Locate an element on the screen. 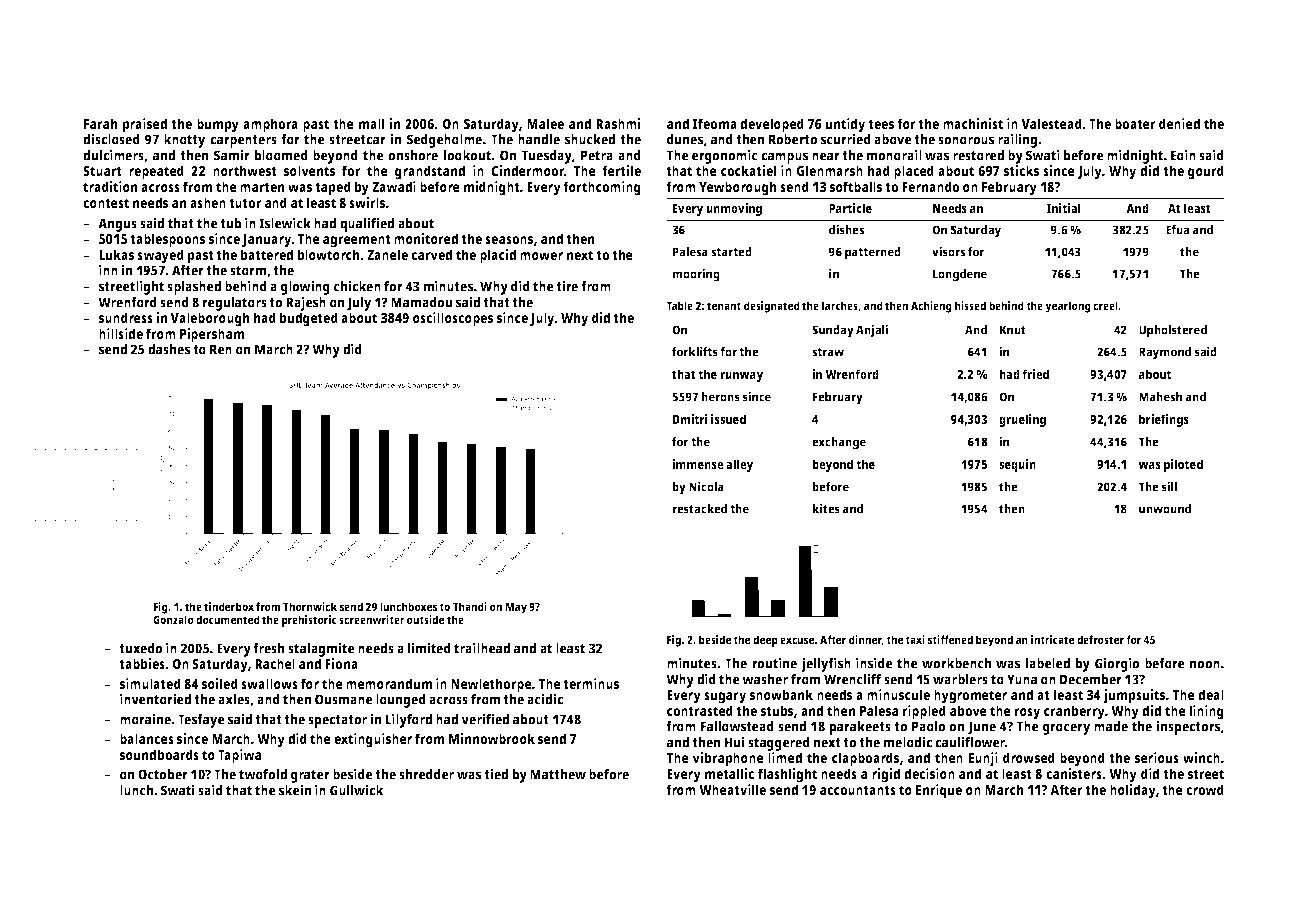 The width and height of the screenshot is (1308, 924). Thornwick is located at coordinates (310, 606).
